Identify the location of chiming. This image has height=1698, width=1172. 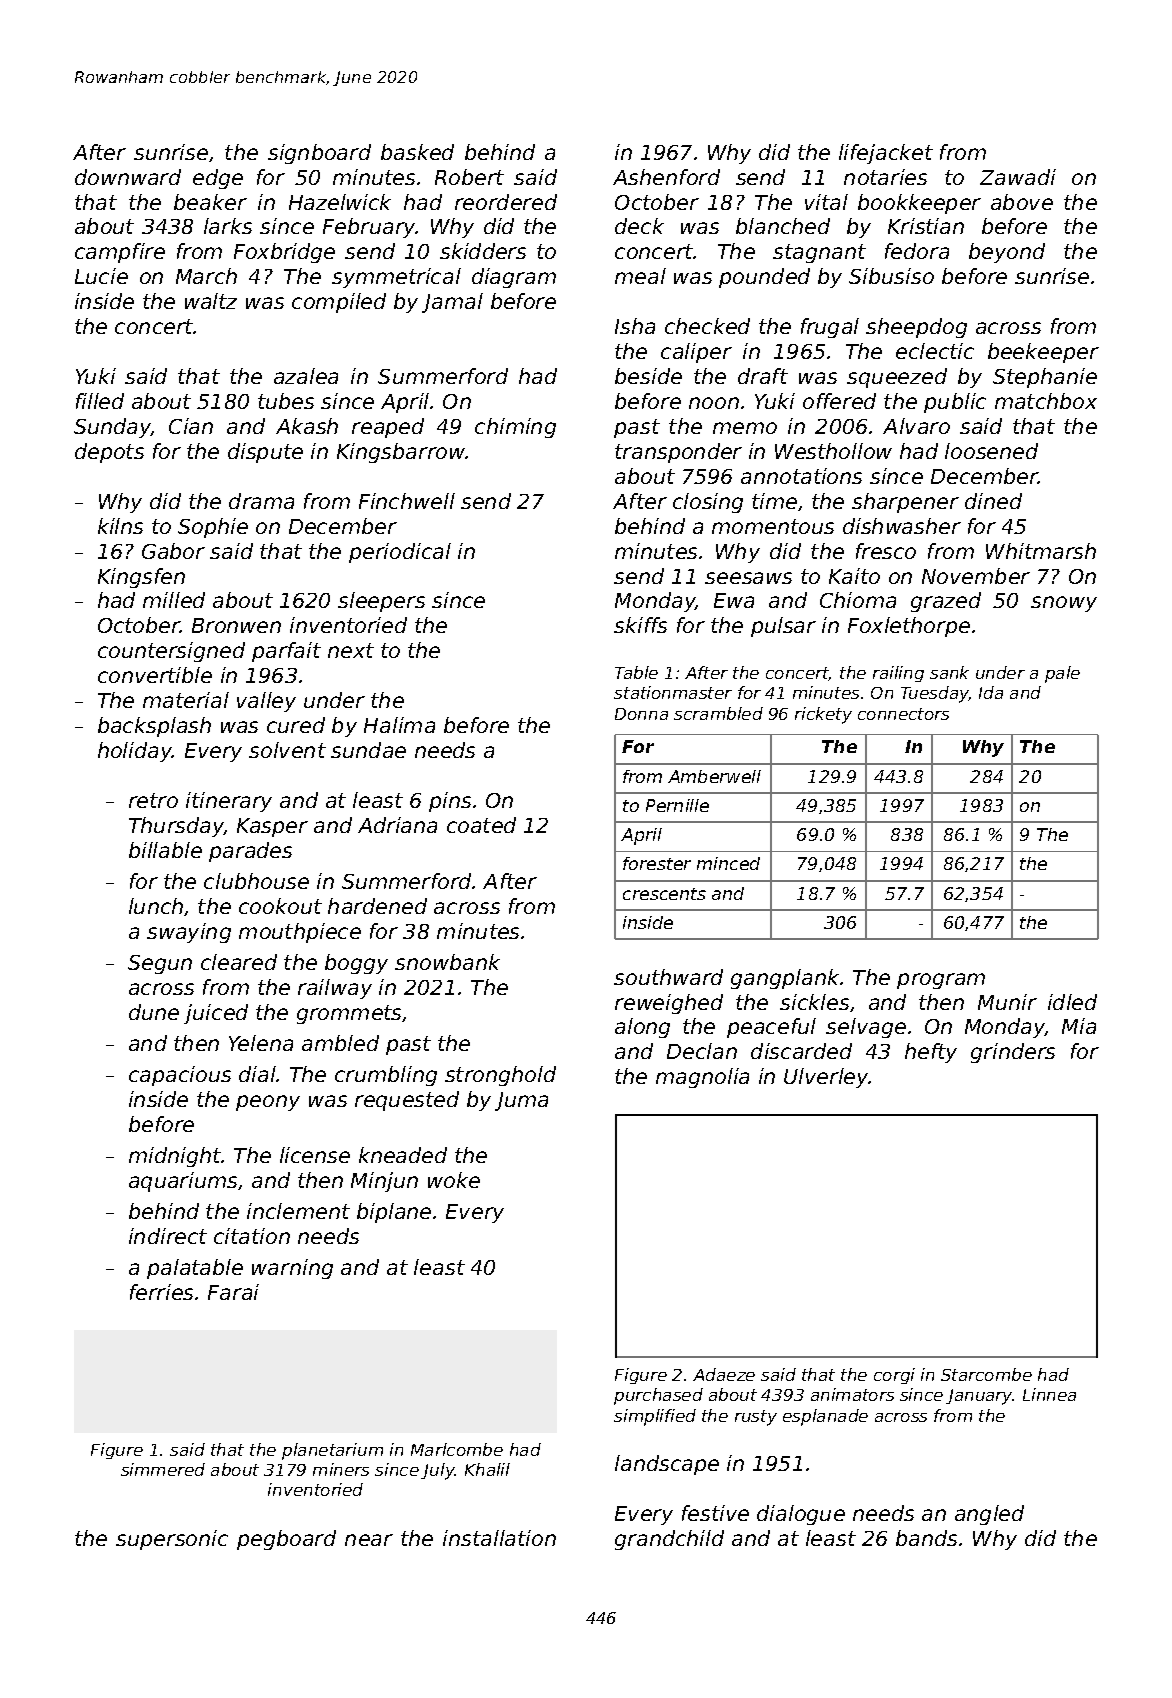
(515, 428).
